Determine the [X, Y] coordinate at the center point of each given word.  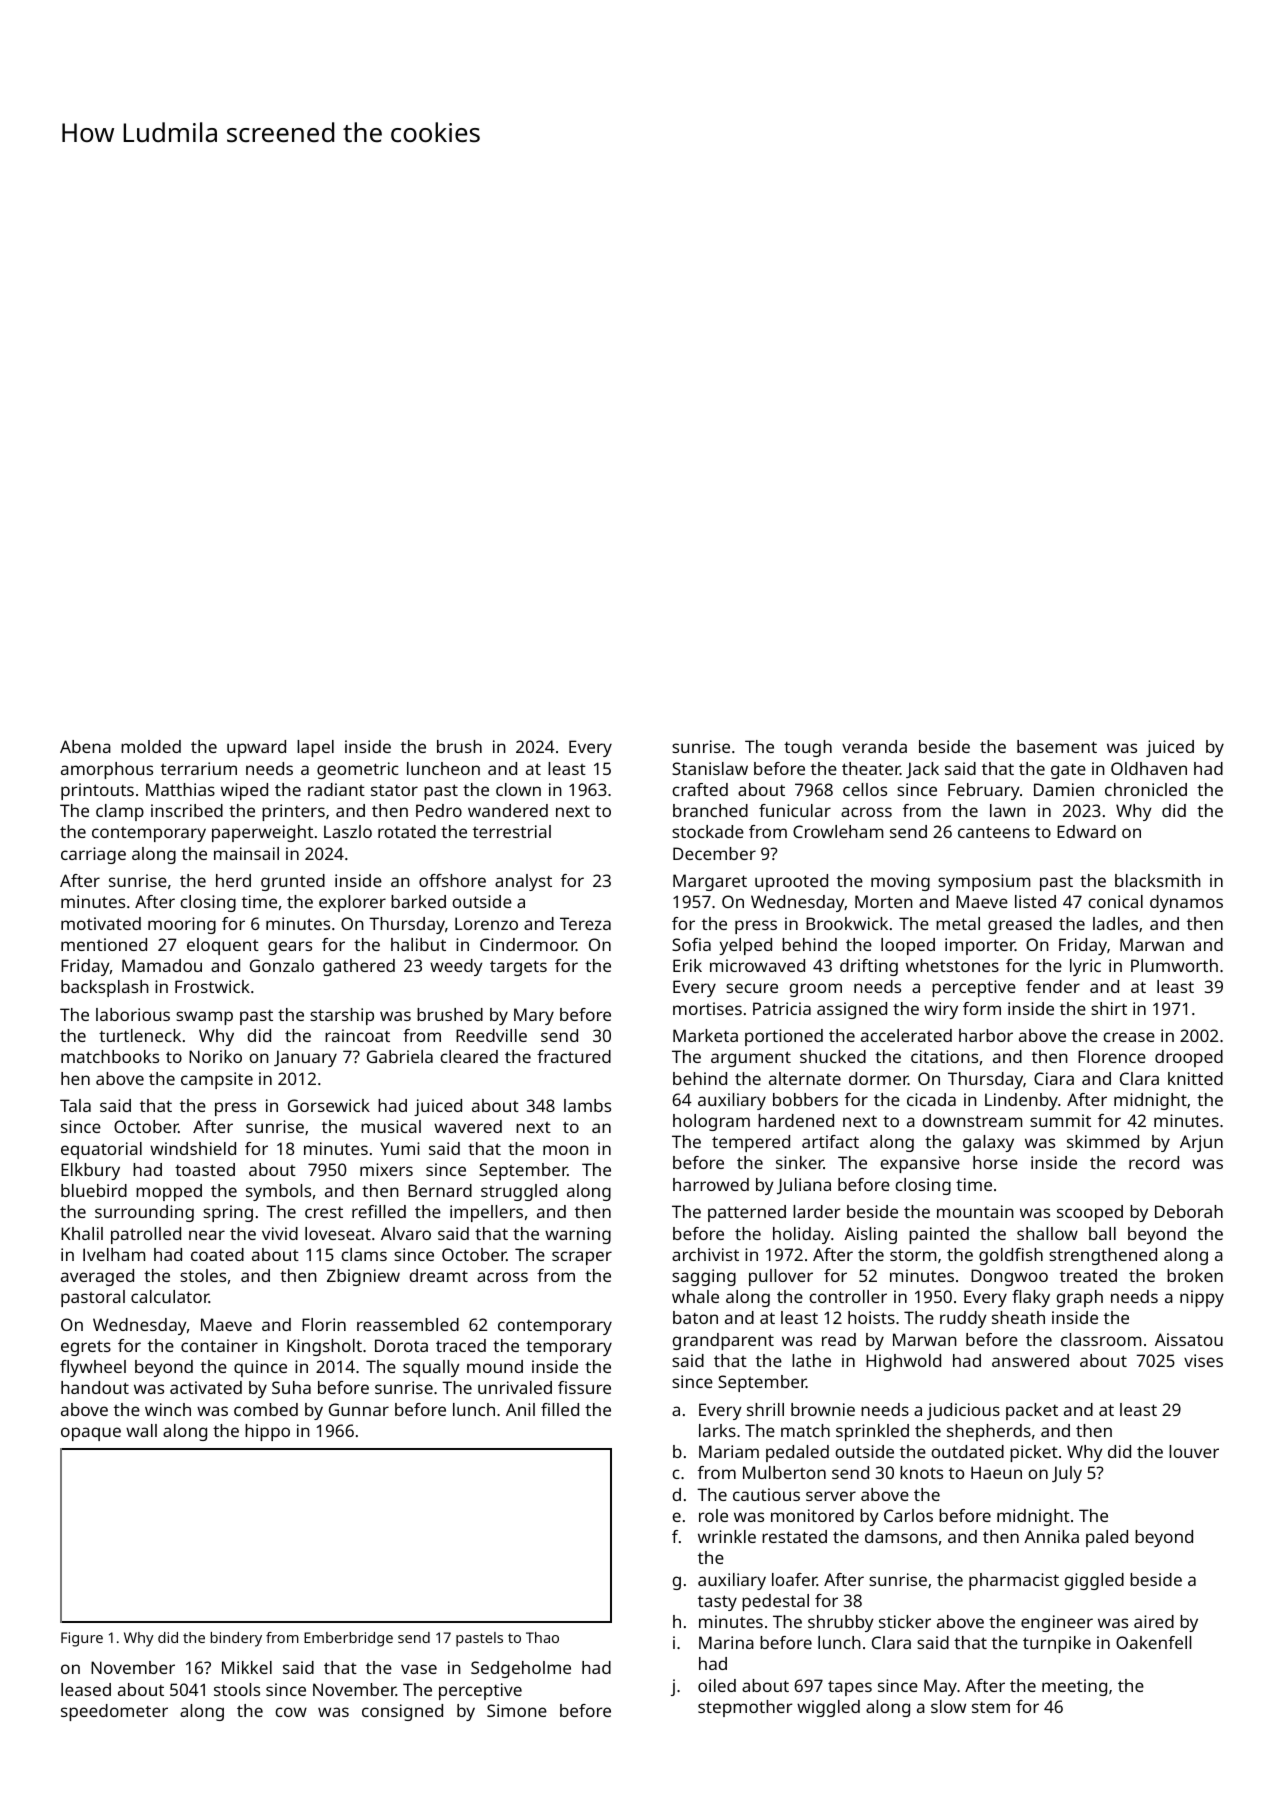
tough [808, 748]
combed [266, 1409]
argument [751, 1059]
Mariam [729, 1451]
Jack [922, 770]
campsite [217, 1080]
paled [1107, 1538]
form [982, 1008]
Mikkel [247, 1667]
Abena [85, 746]
